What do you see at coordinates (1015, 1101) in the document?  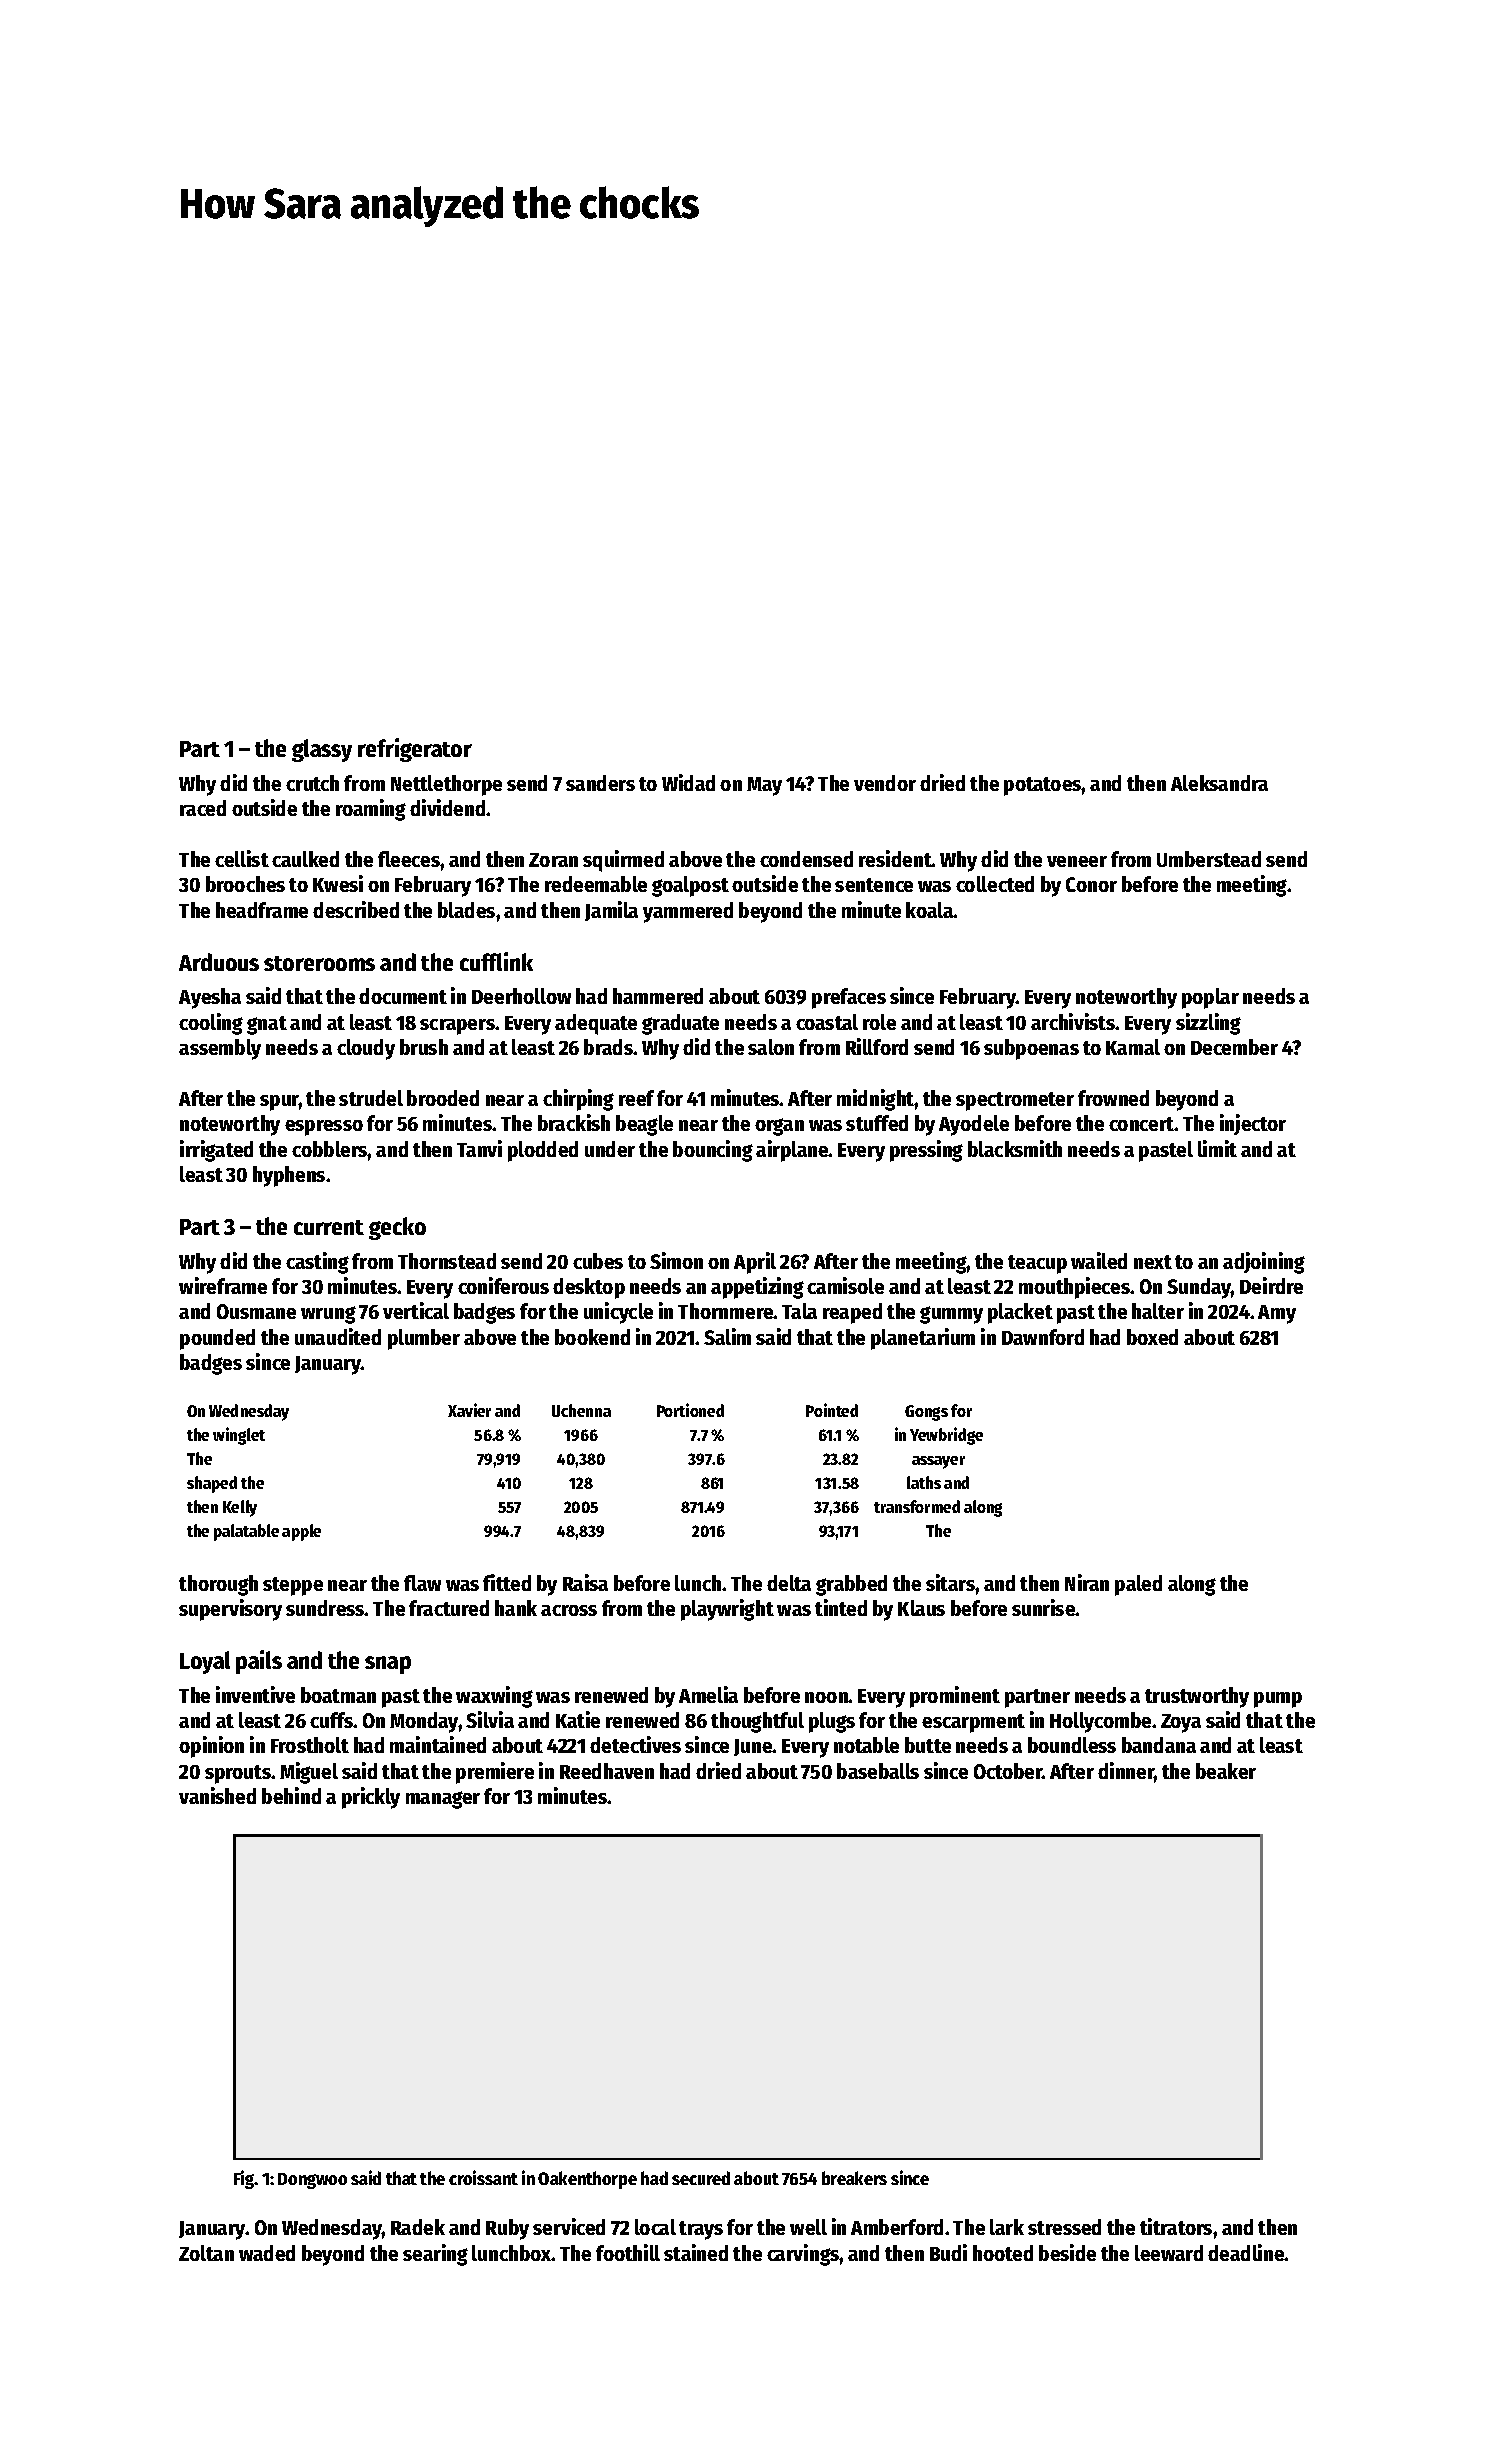 I see `spectrometer` at bounding box center [1015, 1101].
